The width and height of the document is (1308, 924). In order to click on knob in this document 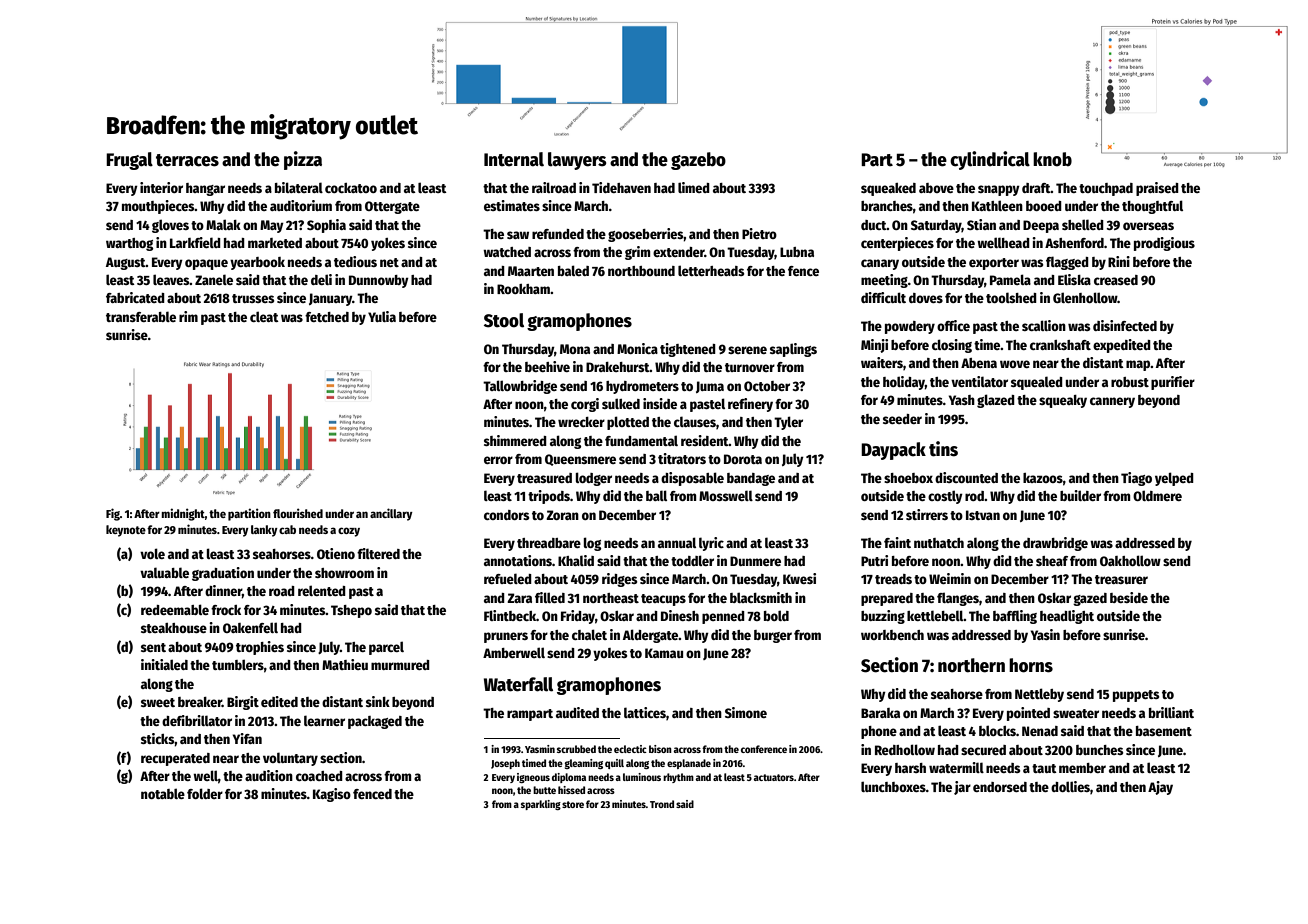, I will do `click(1052, 159)`.
